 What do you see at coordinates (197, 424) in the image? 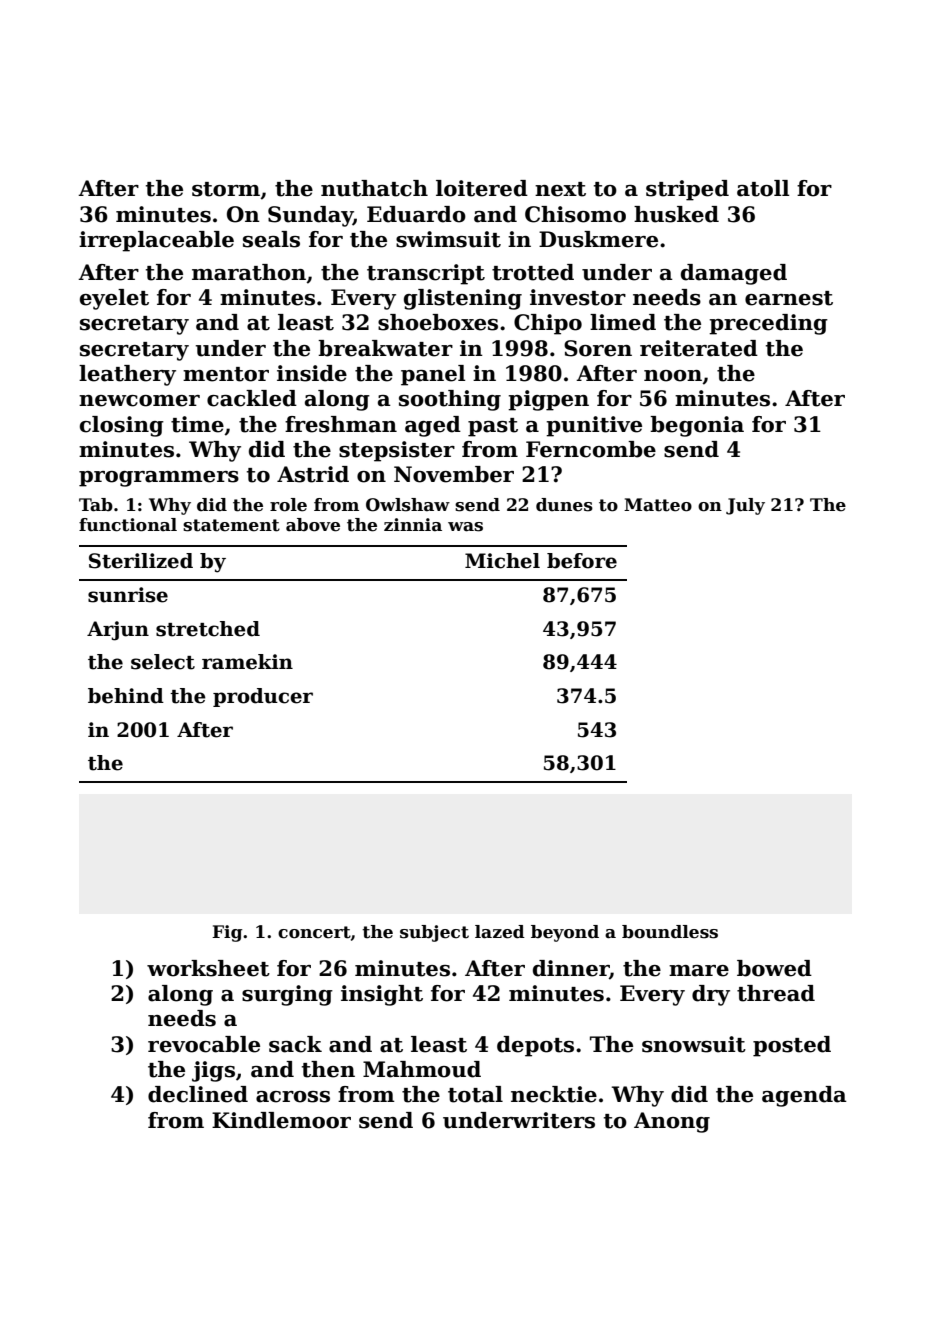
I see `time` at bounding box center [197, 424].
